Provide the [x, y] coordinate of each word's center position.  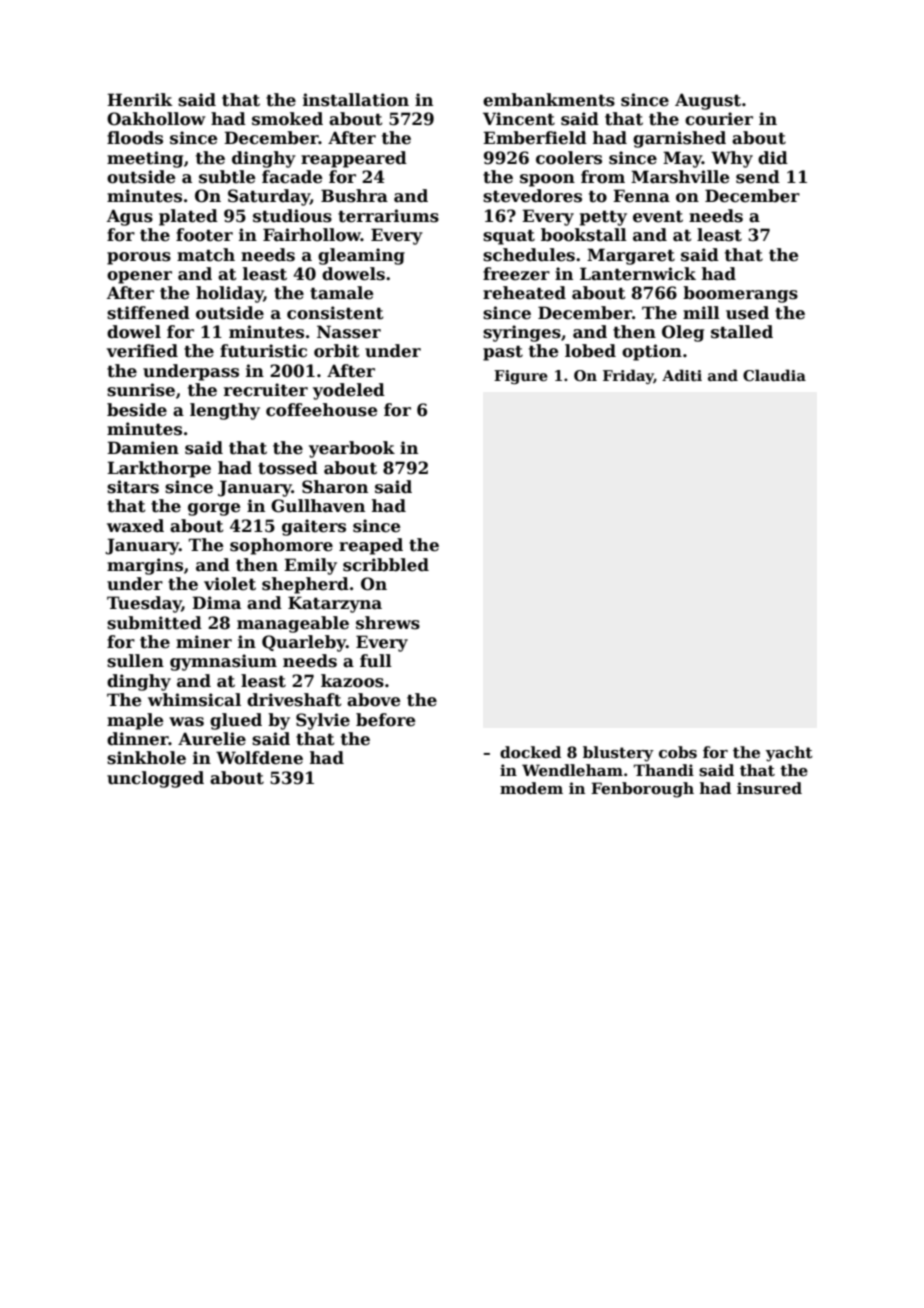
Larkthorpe [159, 469]
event [658, 216]
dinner [138, 739]
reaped [371, 546]
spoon [547, 180]
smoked [287, 119]
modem [531, 788]
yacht [789, 754]
